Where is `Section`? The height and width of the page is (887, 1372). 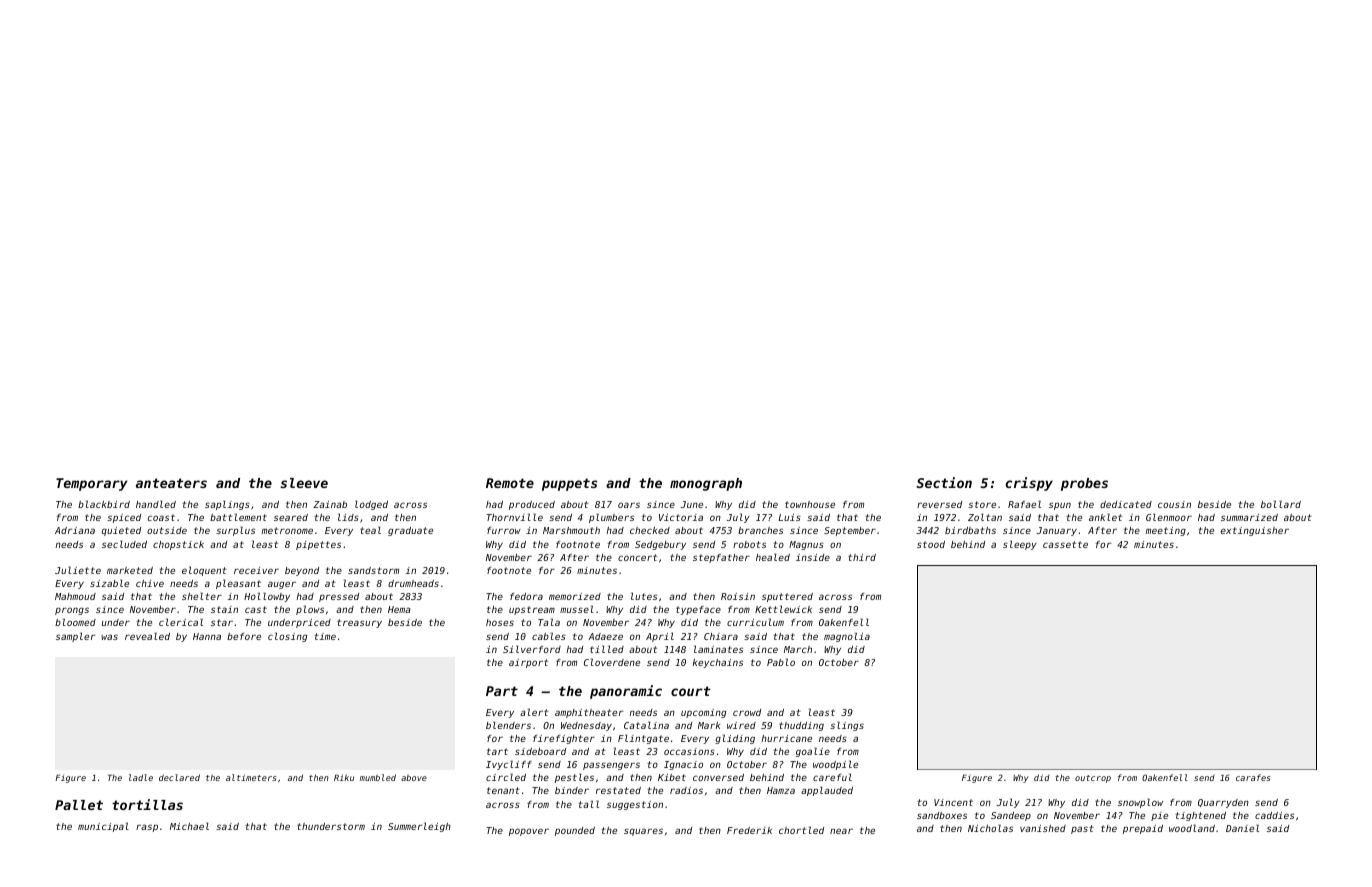 Section is located at coordinates (944, 482).
